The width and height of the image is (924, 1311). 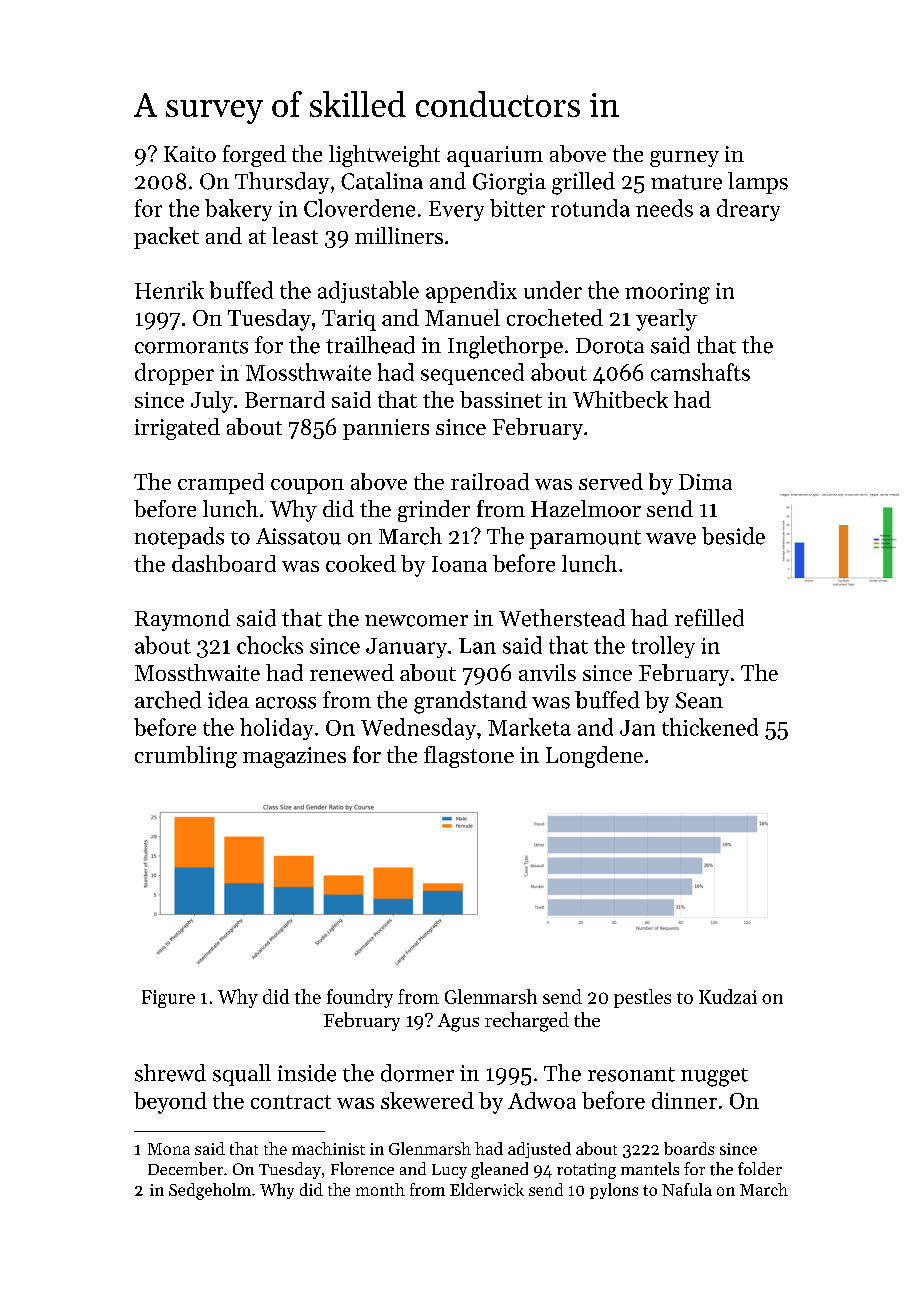 I want to click on pylons, so click(x=614, y=1191).
